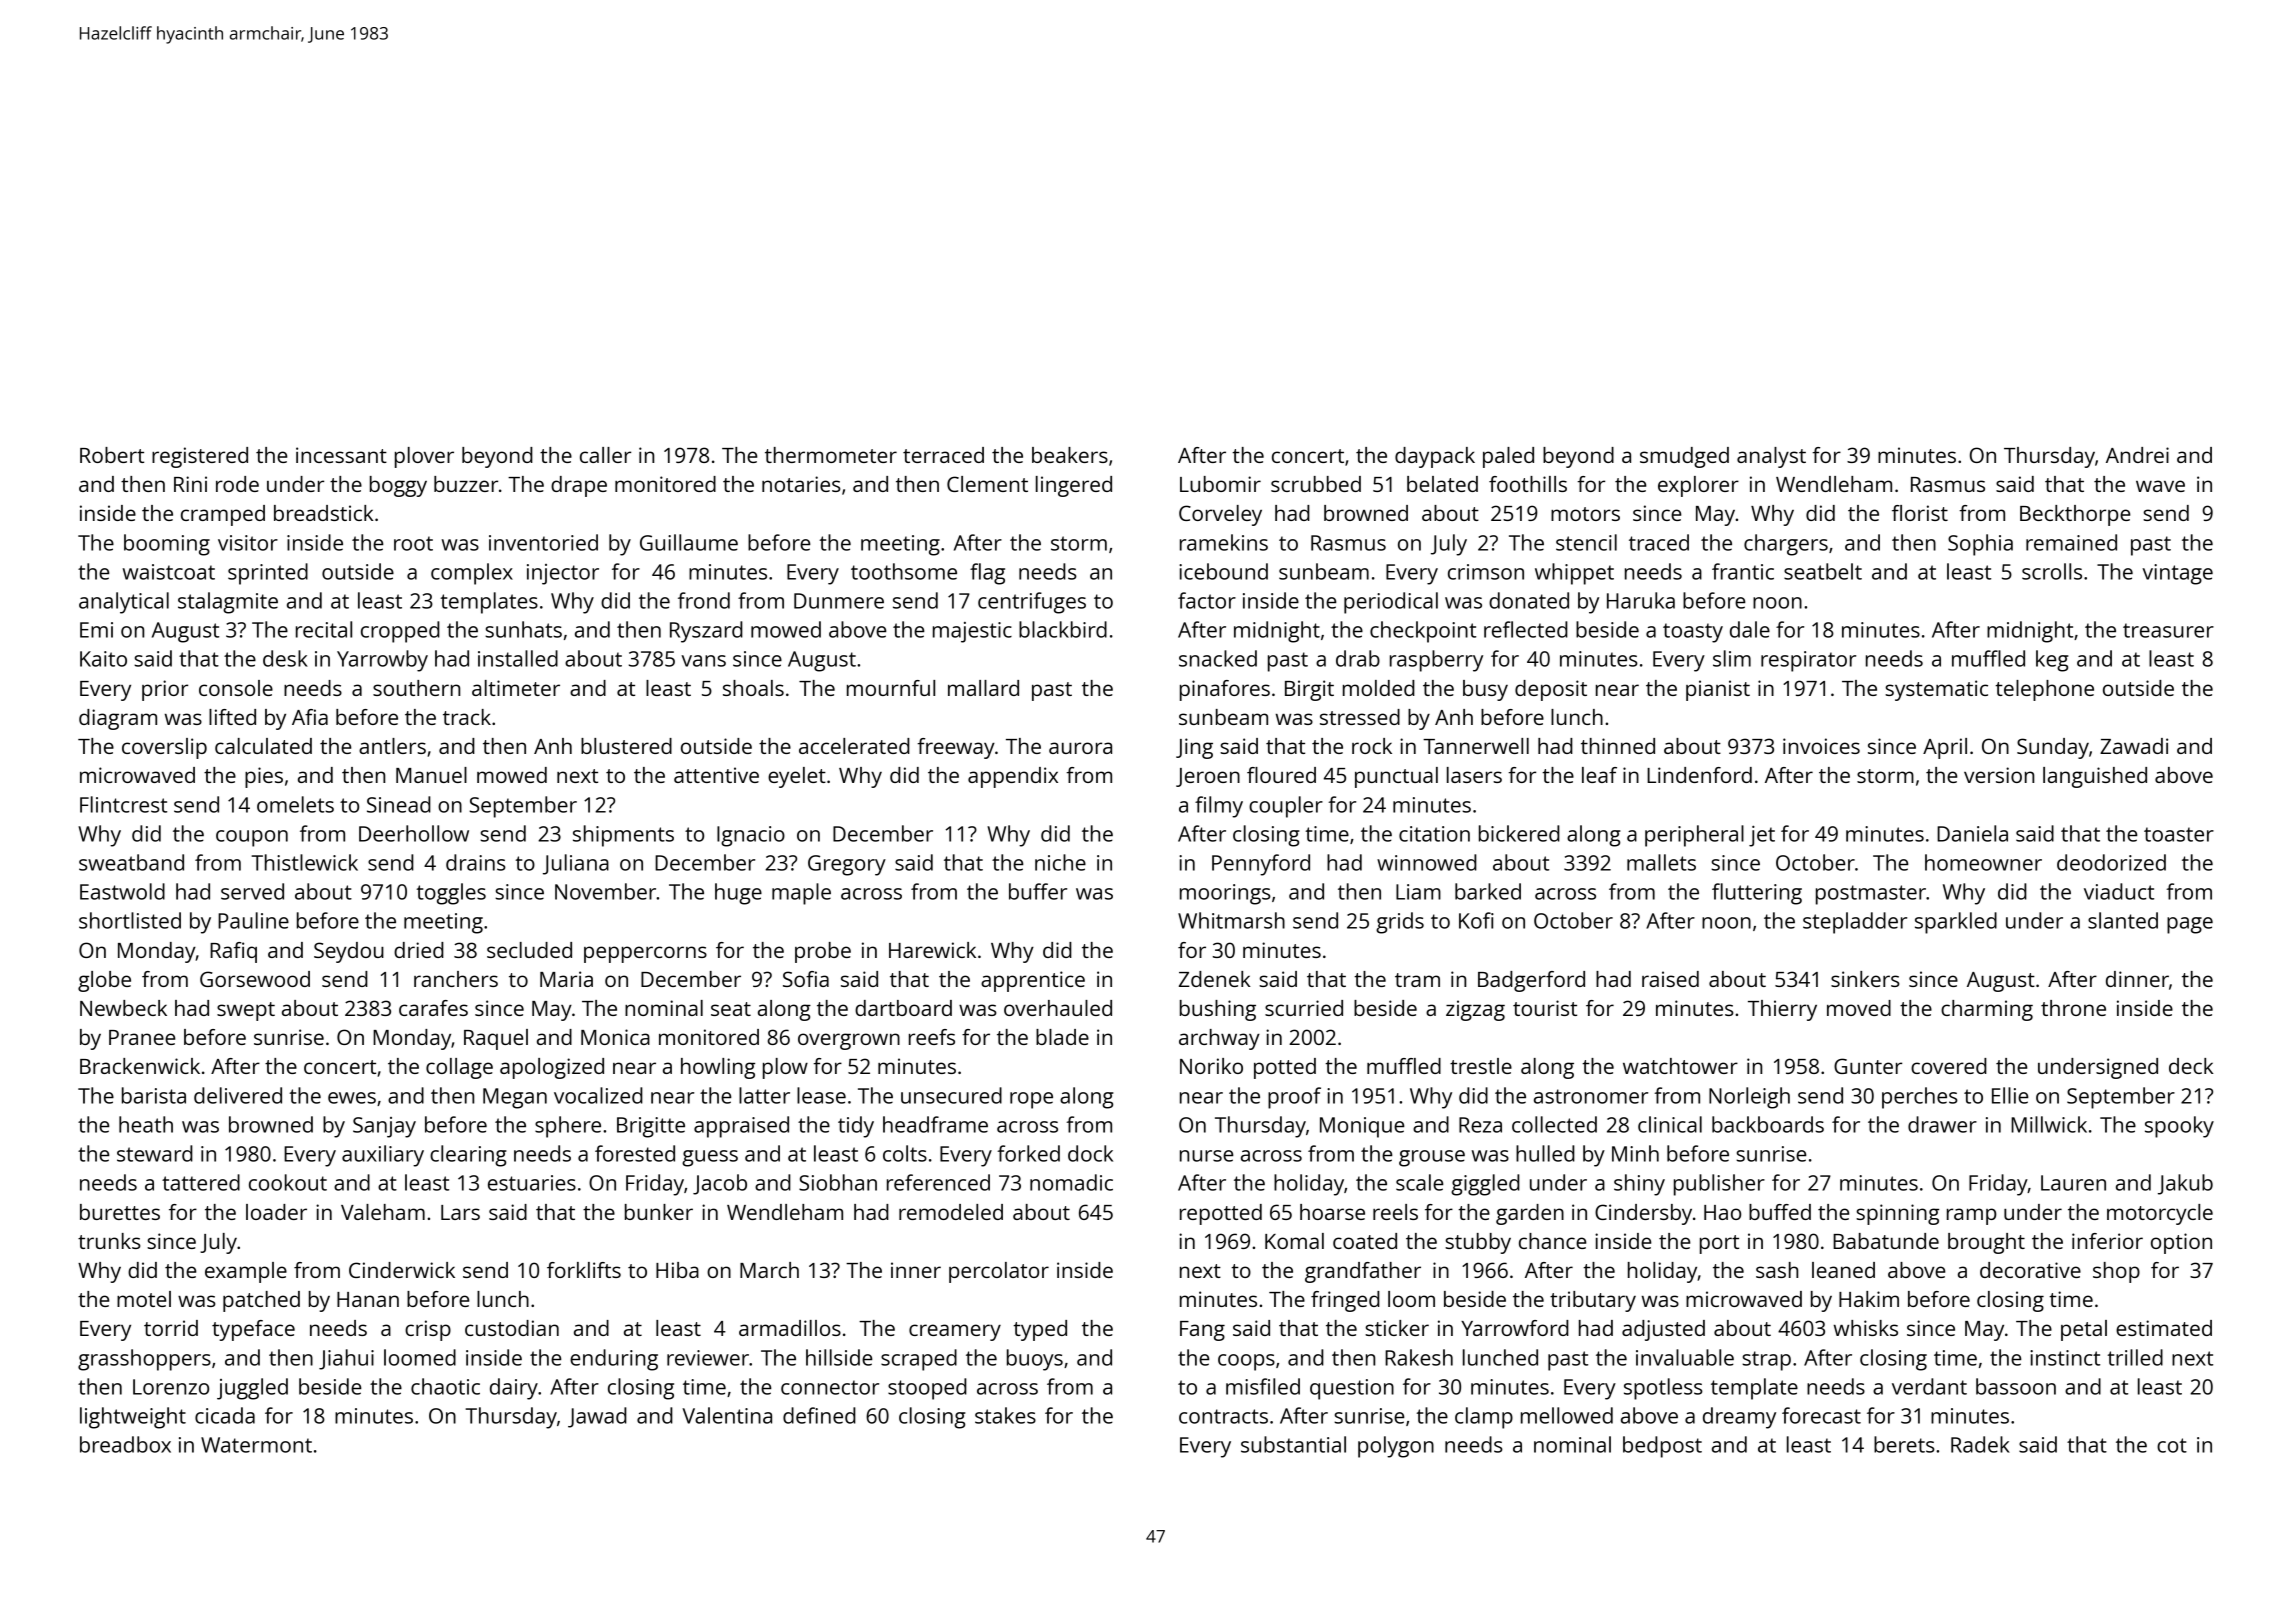 The width and height of the screenshot is (2292, 1620). What do you see at coordinates (689, 542) in the screenshot?
I see `Guillaume` at bounding box center [689, 542].
